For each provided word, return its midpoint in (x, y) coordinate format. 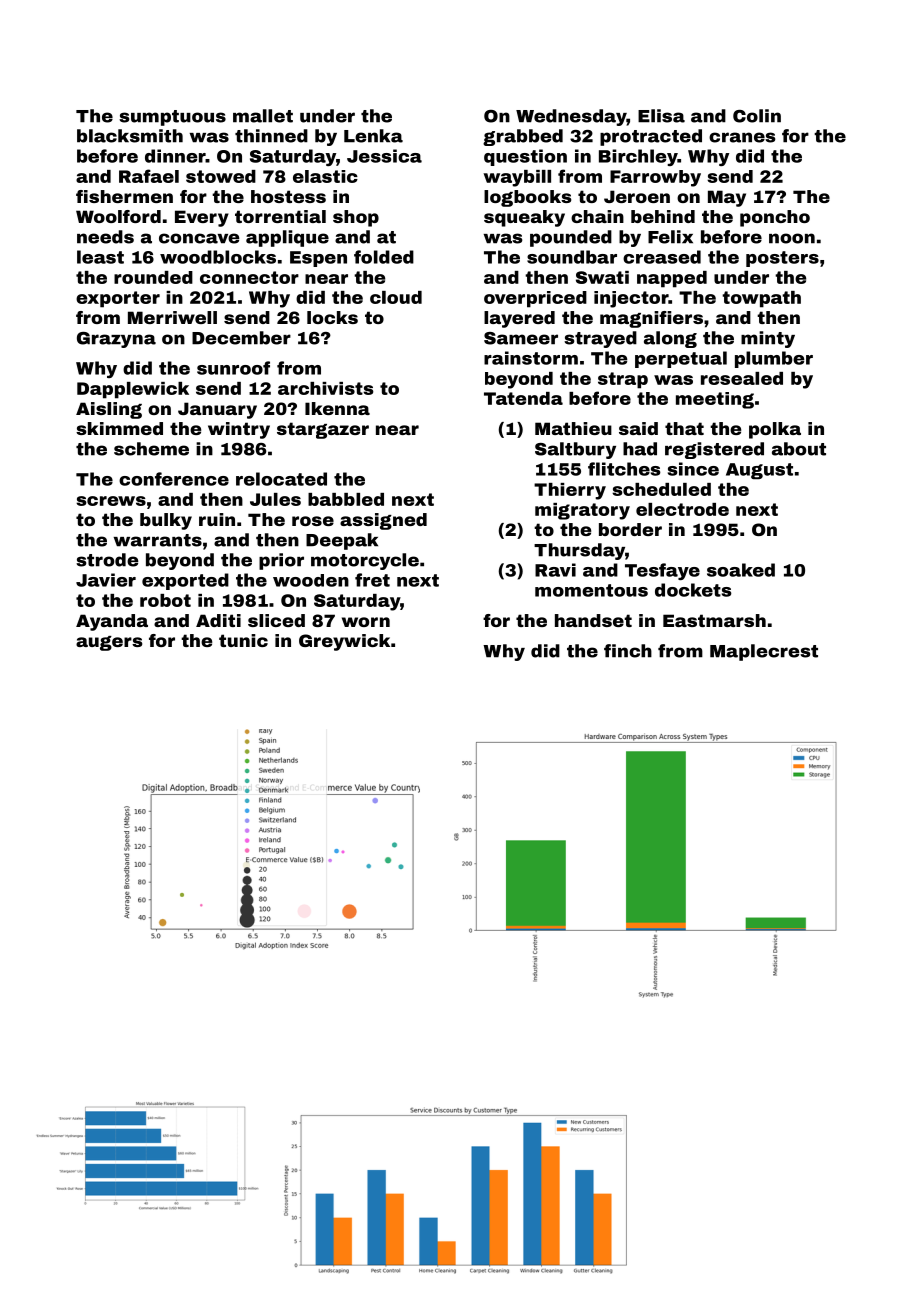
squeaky (524, 218)
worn (366, 622)
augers (109, 643)
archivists (326, 388)
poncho (775, 218)
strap (623, 380)
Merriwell (172, 317)
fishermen (124, 196)
